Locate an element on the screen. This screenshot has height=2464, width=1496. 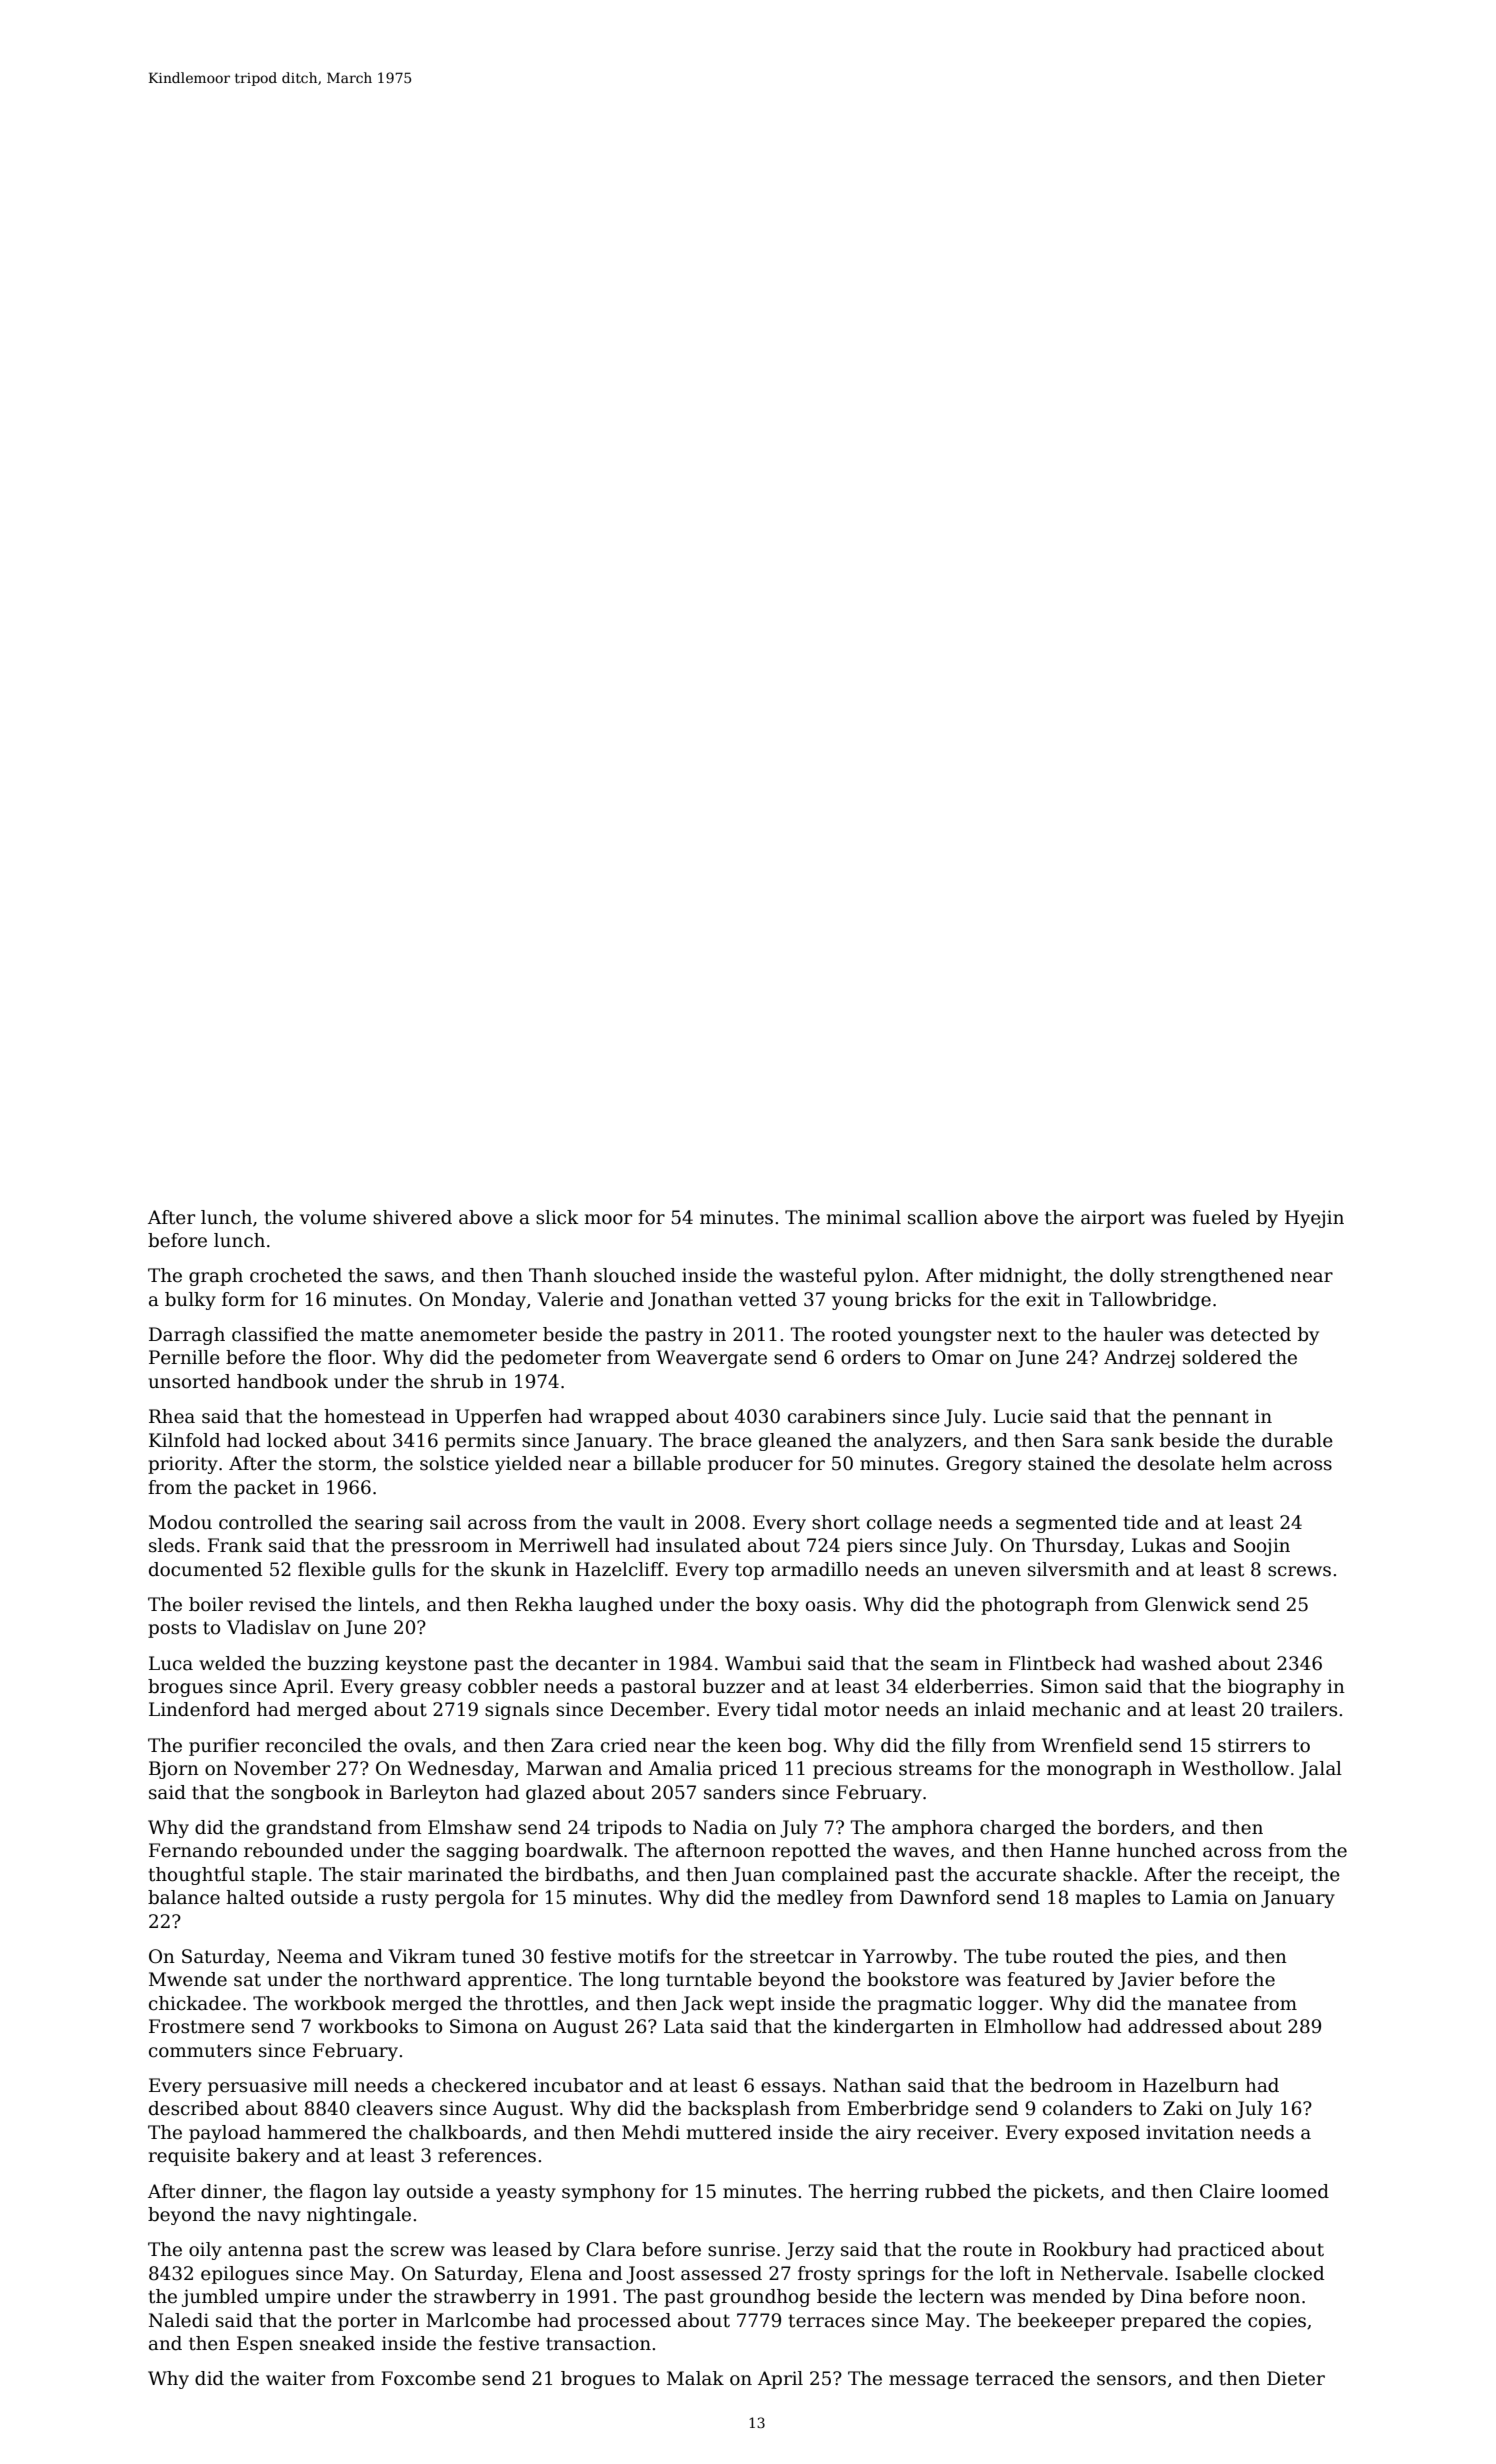
buzzing is located at coordinates (343, 1665).
